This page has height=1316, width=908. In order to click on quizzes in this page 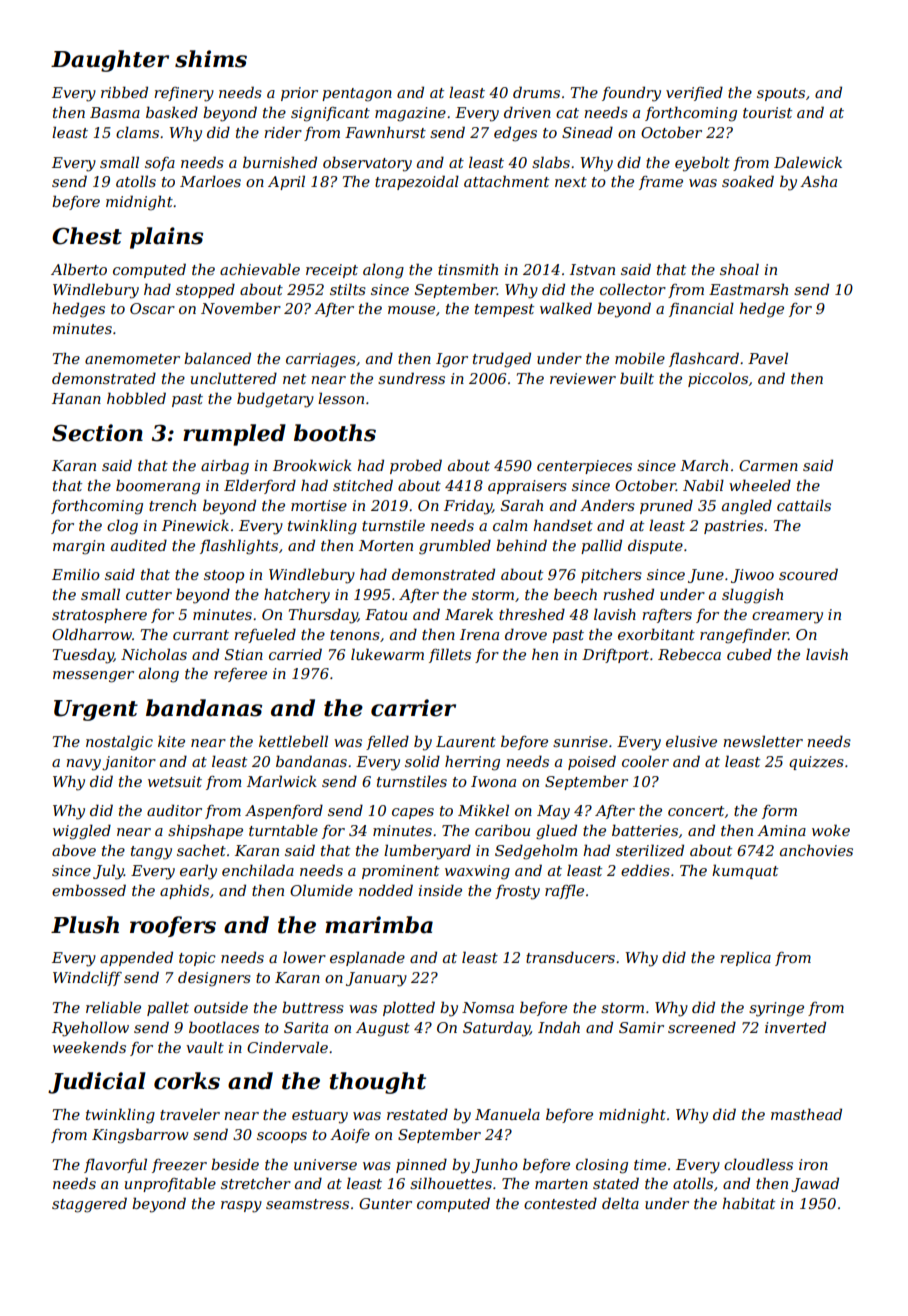, I will do `click(816, 763)`.
